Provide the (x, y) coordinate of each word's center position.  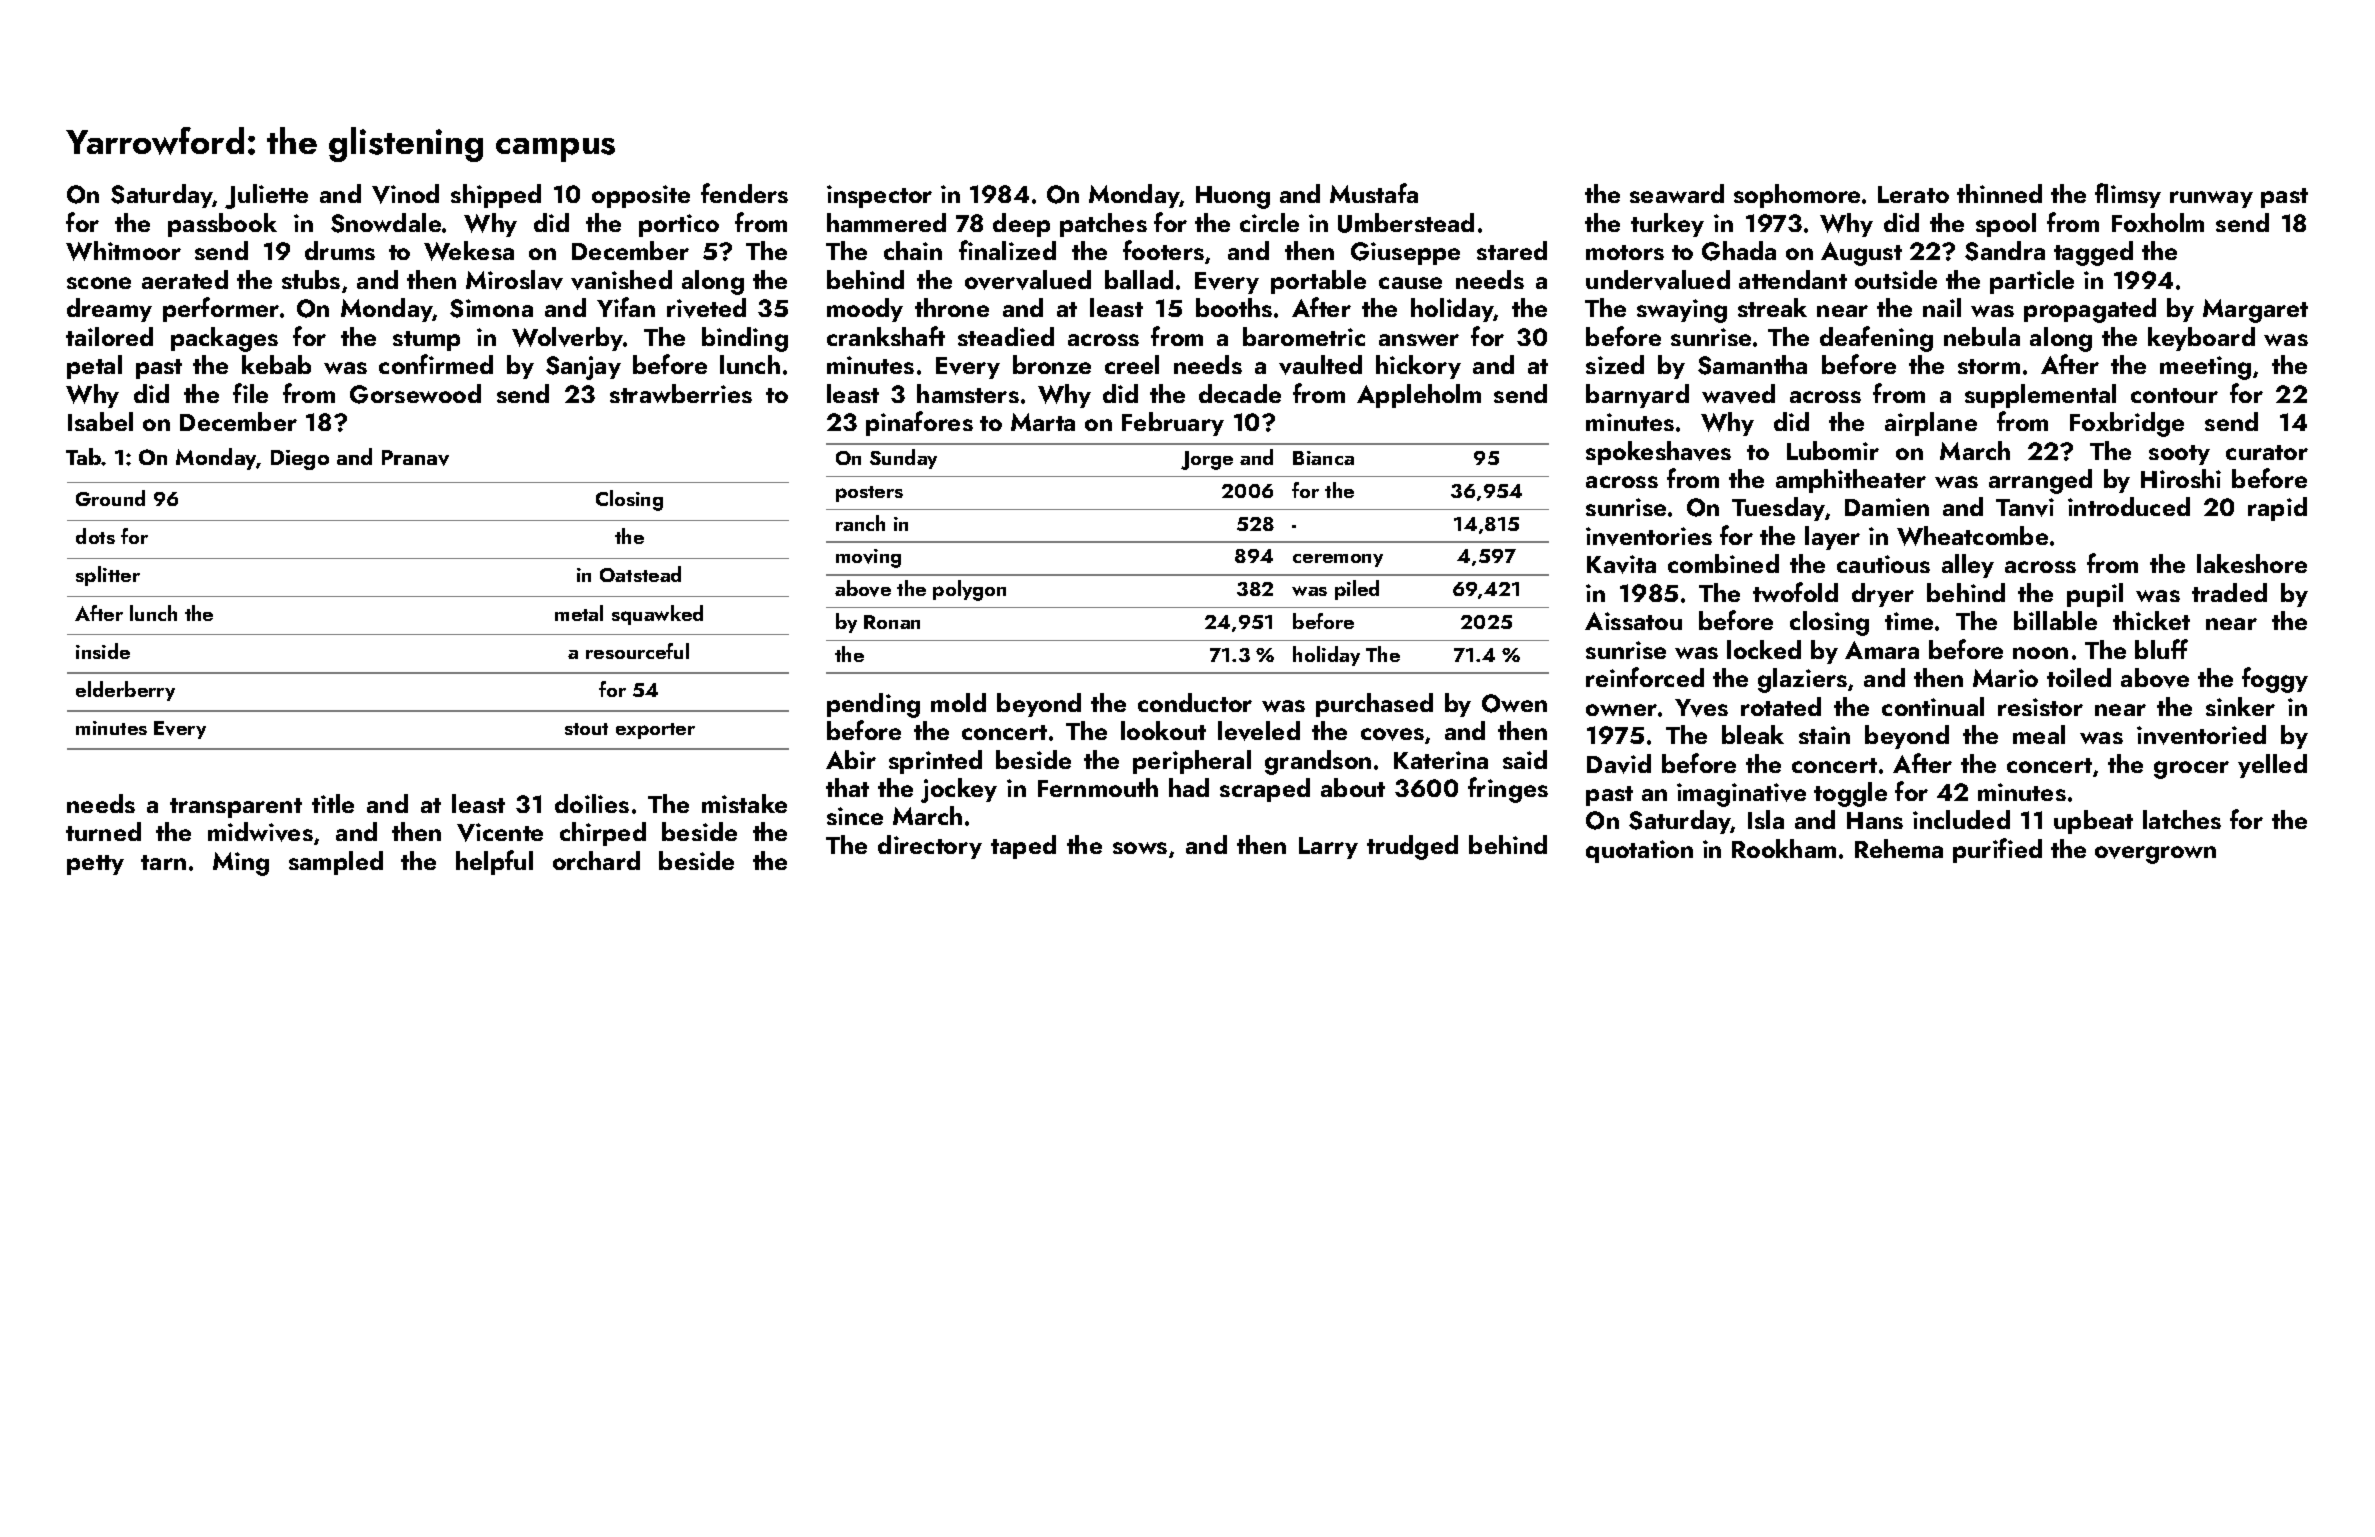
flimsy (2128, 195)
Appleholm (1419, 396)
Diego (300, 460)
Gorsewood (415, 394)
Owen (1514, 703)
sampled (336, 863)
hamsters (968, 393)
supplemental (2040, 396)
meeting (2205, 368)
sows (1140, 848)
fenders (744, 193)
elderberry (125, 691)
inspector (879, 196)
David (1619, 764)
